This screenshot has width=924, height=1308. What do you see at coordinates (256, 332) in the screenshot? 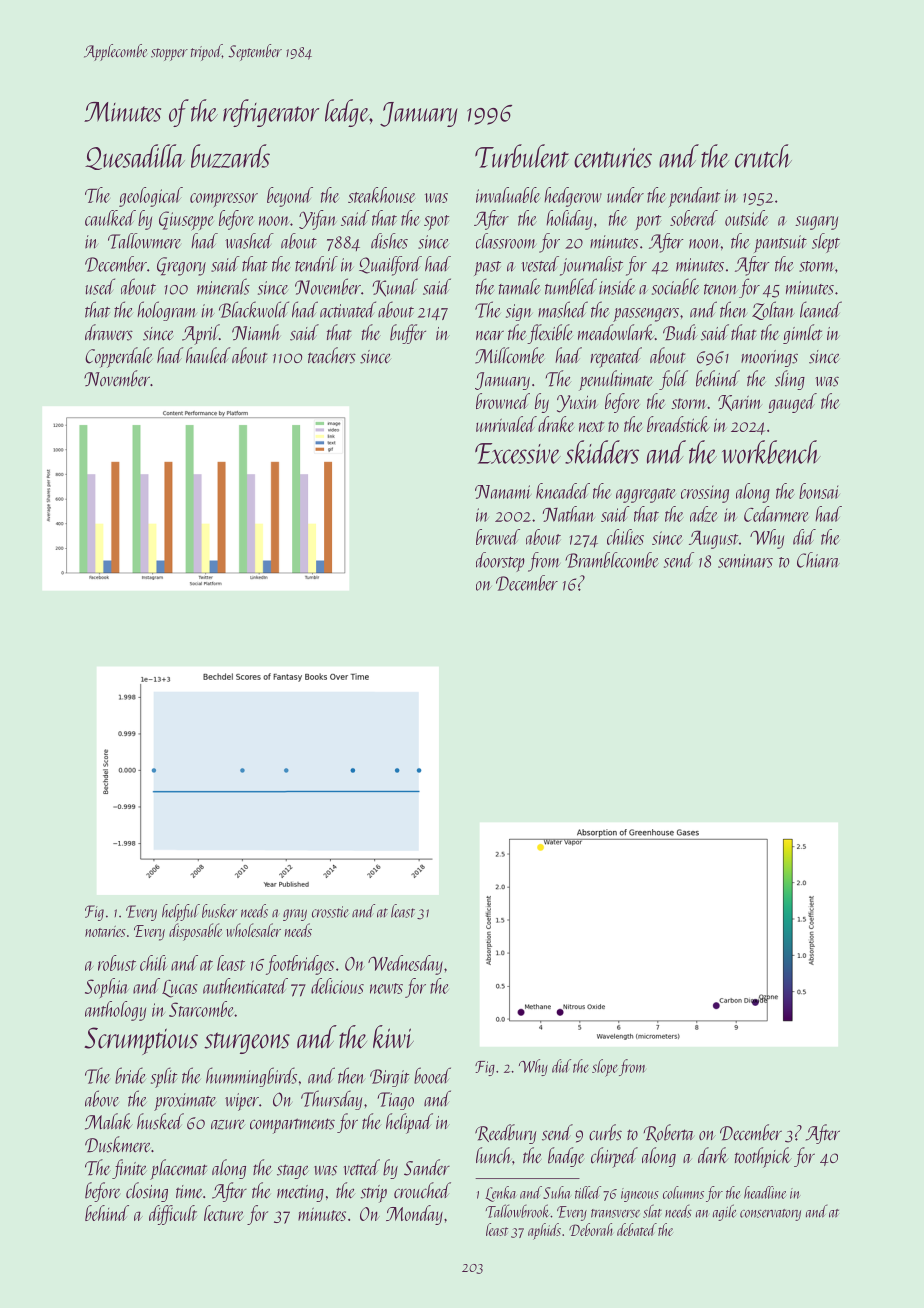
I see `Niamh` at bounding box center [256, 332].
